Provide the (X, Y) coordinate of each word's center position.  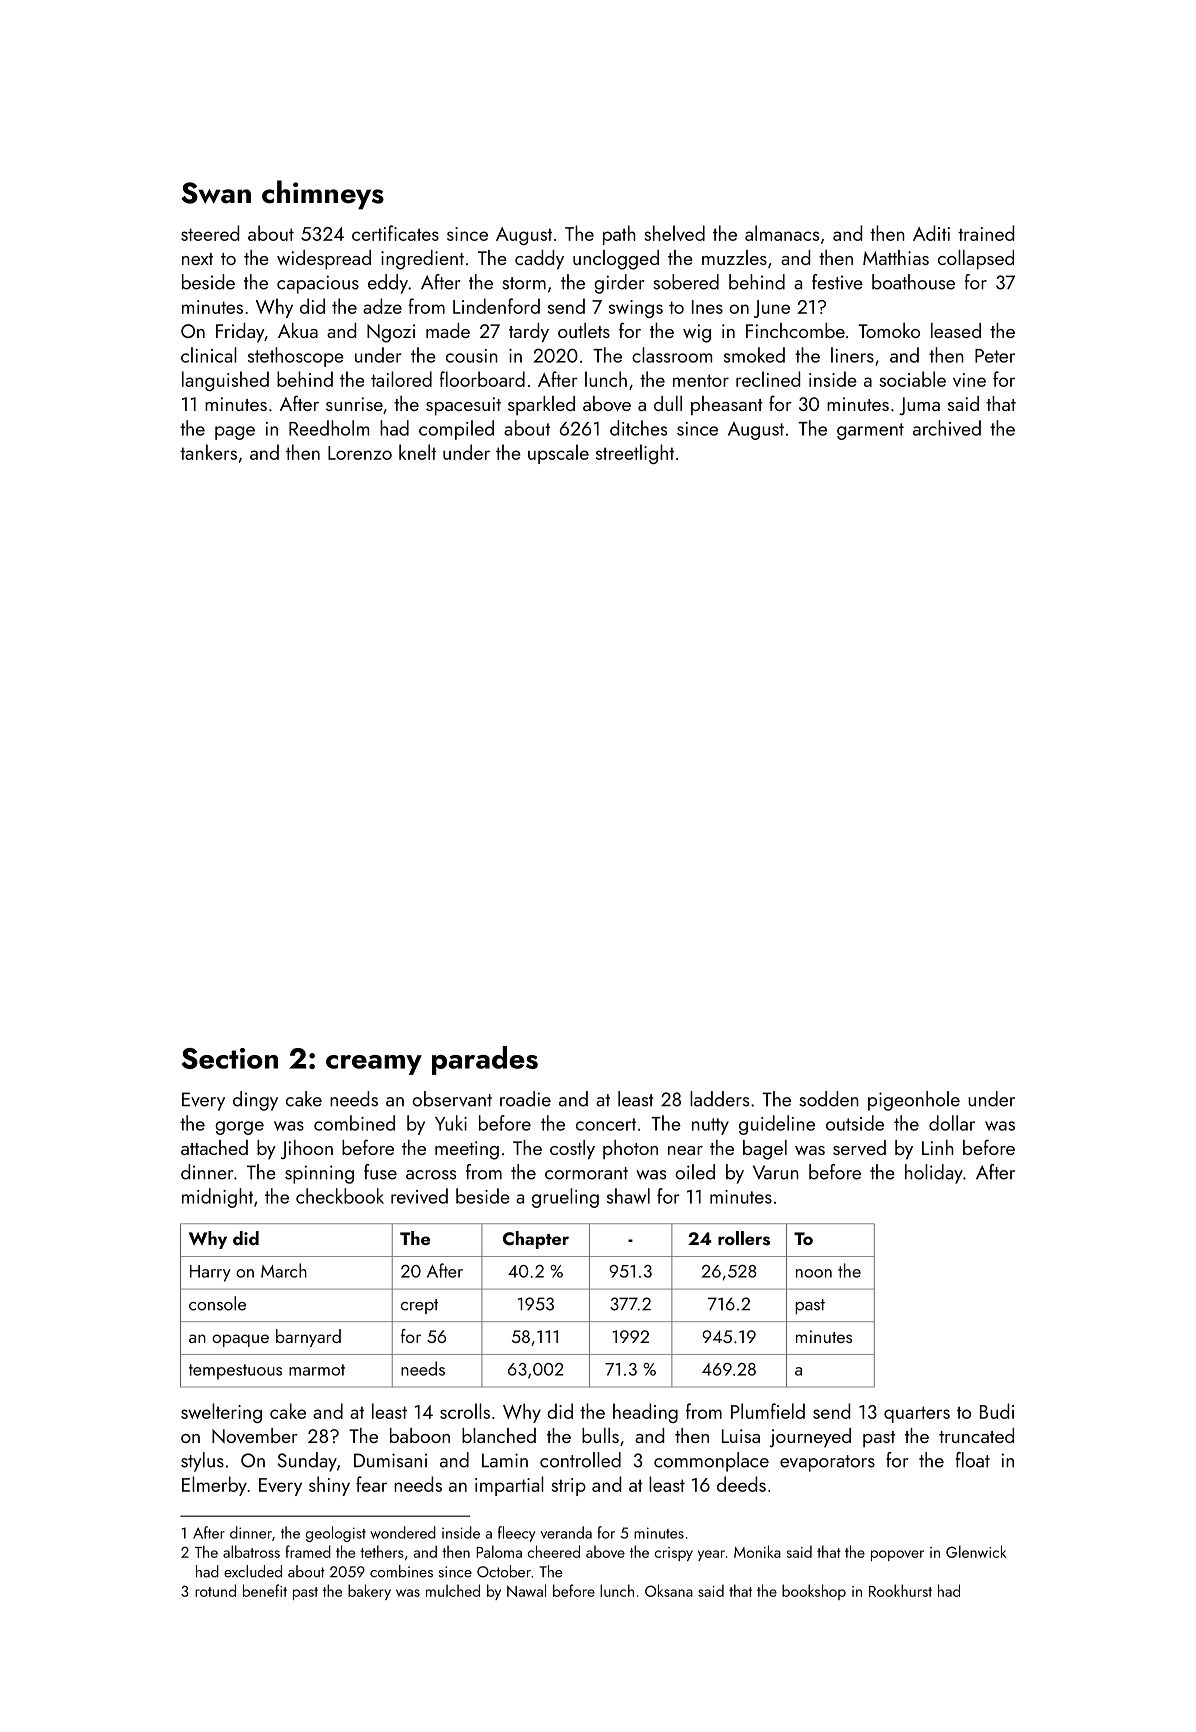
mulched (453, 1590)
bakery (369, 1592)
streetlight (635, 454)
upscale (558, 454)
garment (870, 431)
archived (947, 428)
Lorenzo (360, 453)
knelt (417, 452)
